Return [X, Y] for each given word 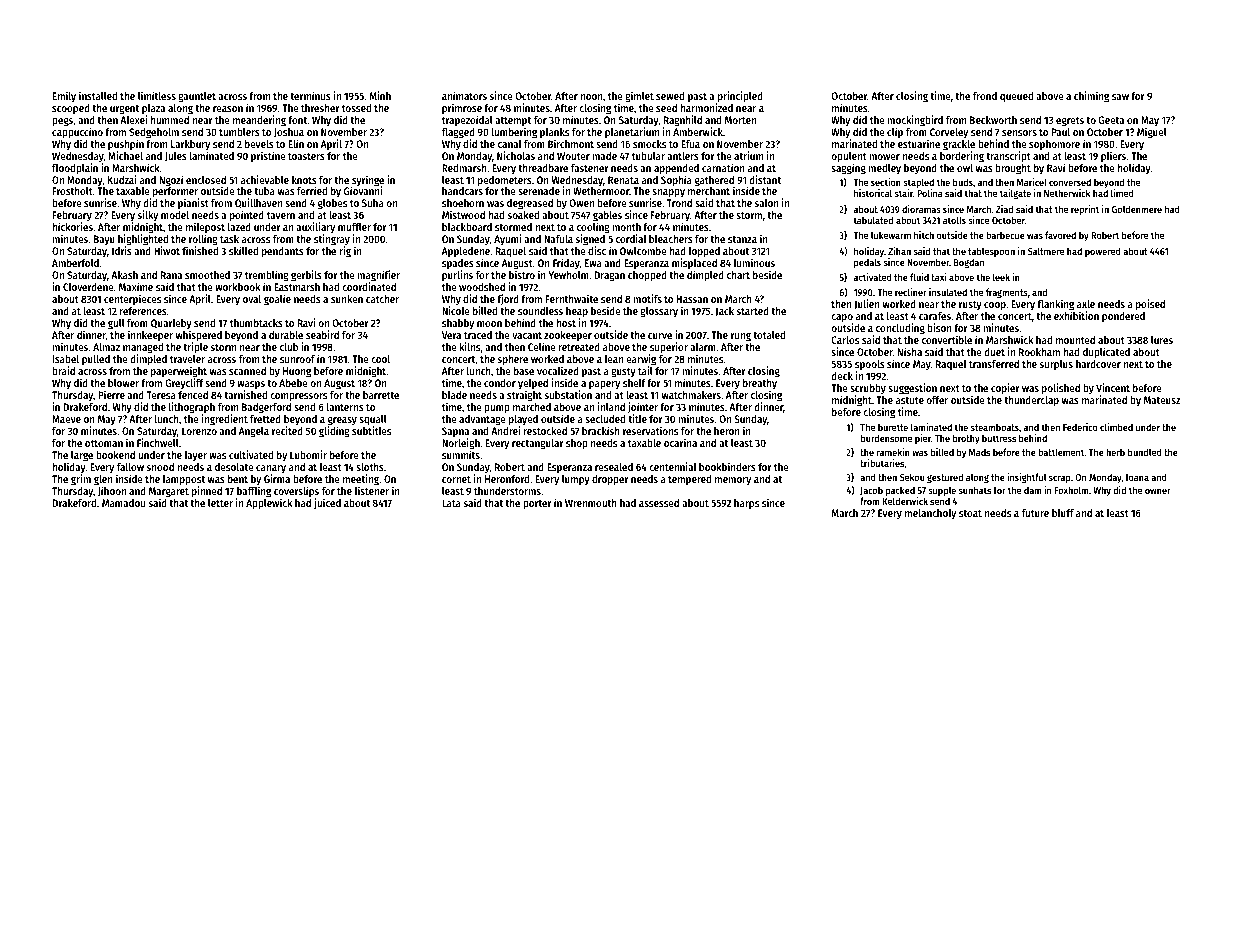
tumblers [239, 132]
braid [63, 370]
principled [740, 97]
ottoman [104, 443]
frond [985, 96]
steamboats [995, 427]
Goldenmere [1137, 209]
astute [910, 400]
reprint [1085, 210]
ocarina [680, 442]
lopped [704, 252]
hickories [72, 227]
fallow [130, 467]
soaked [523, 215]
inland [611, 406]
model [175, 215]
